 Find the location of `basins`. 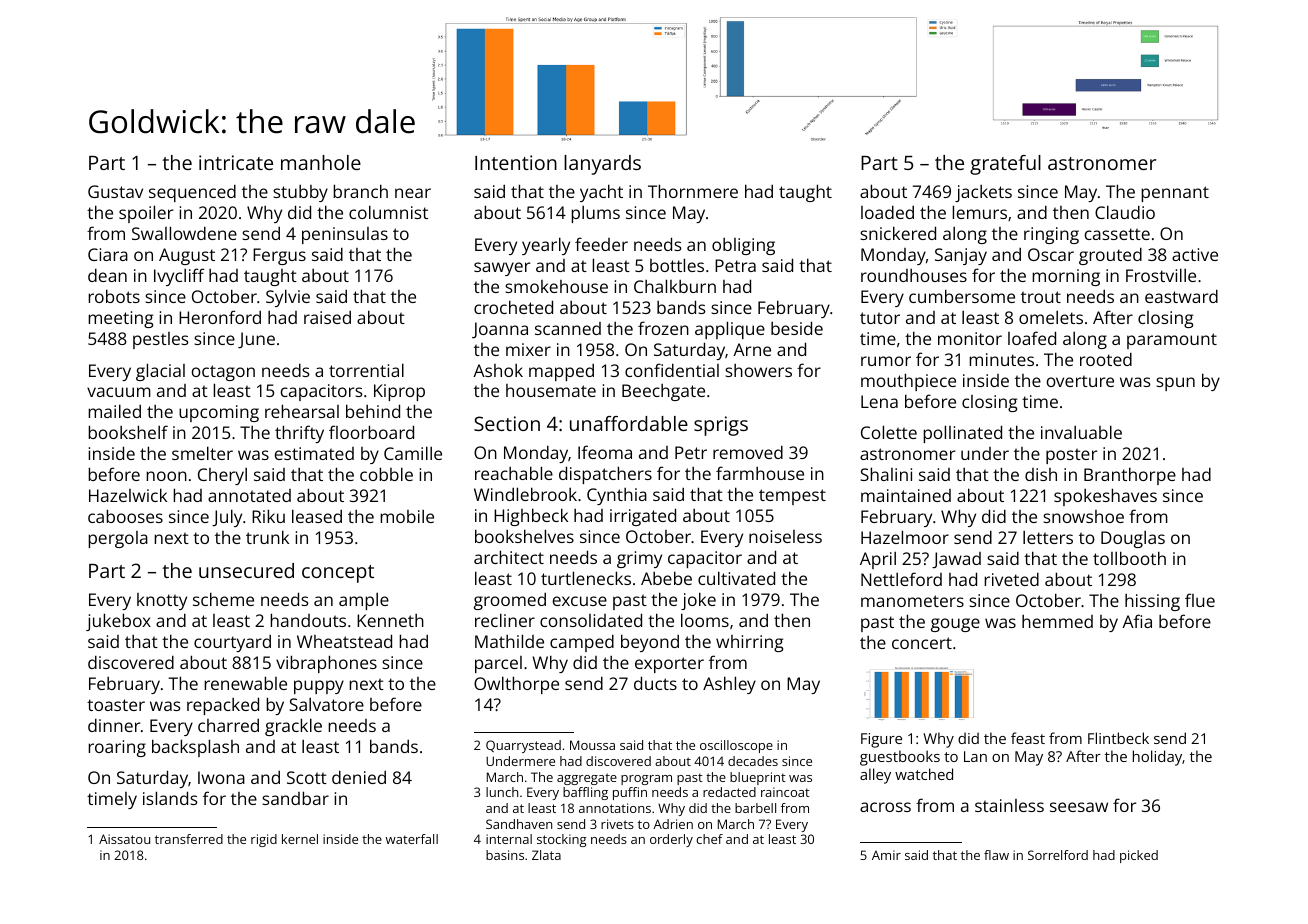

basins is located at coordinates (505, 855).
